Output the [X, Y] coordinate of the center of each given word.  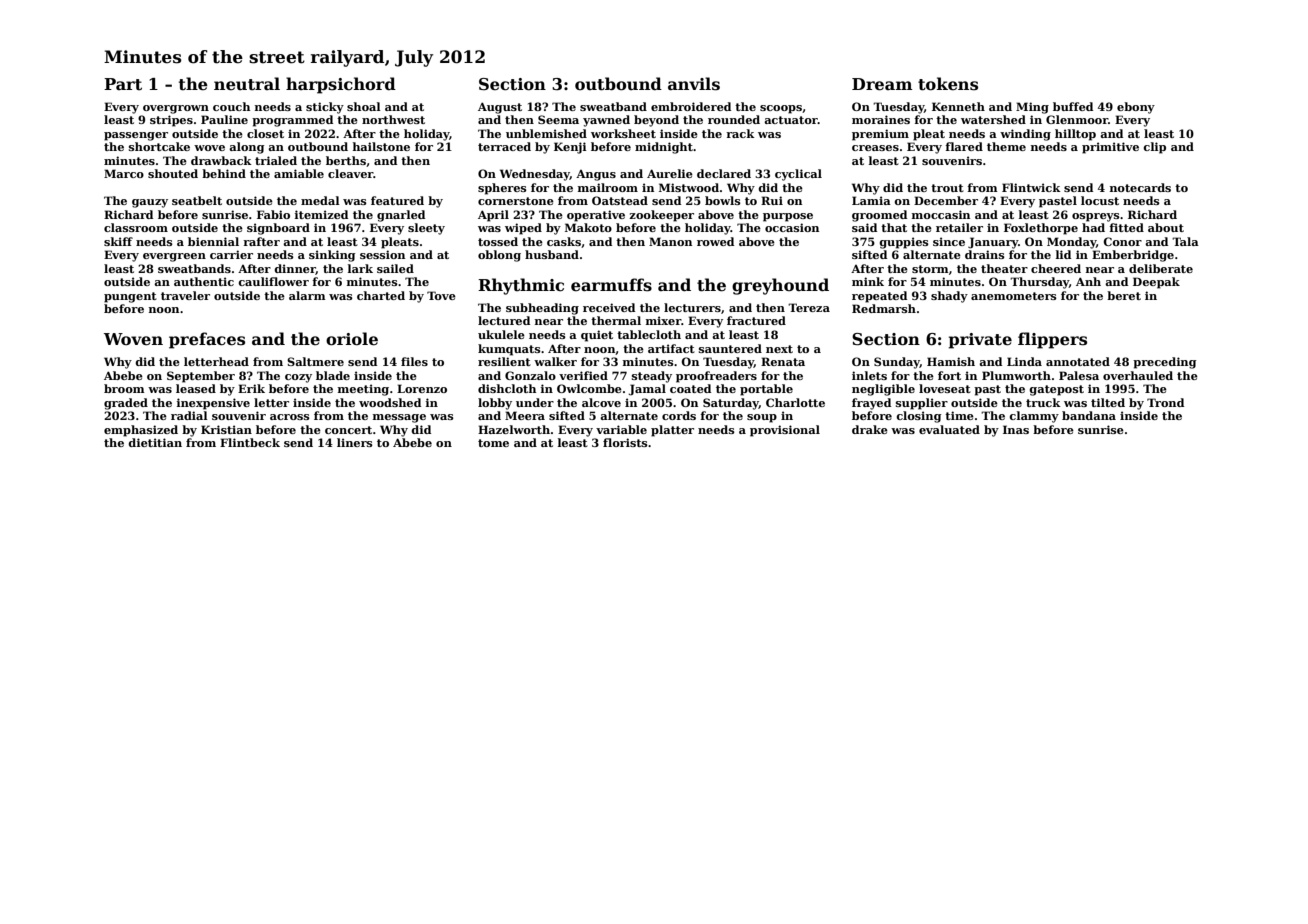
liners [355, 442]
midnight [664, 148]
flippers [1052, 340]
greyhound [780, 286]
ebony [1136, 108]
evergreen [174, 257]
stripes [171, 121]
